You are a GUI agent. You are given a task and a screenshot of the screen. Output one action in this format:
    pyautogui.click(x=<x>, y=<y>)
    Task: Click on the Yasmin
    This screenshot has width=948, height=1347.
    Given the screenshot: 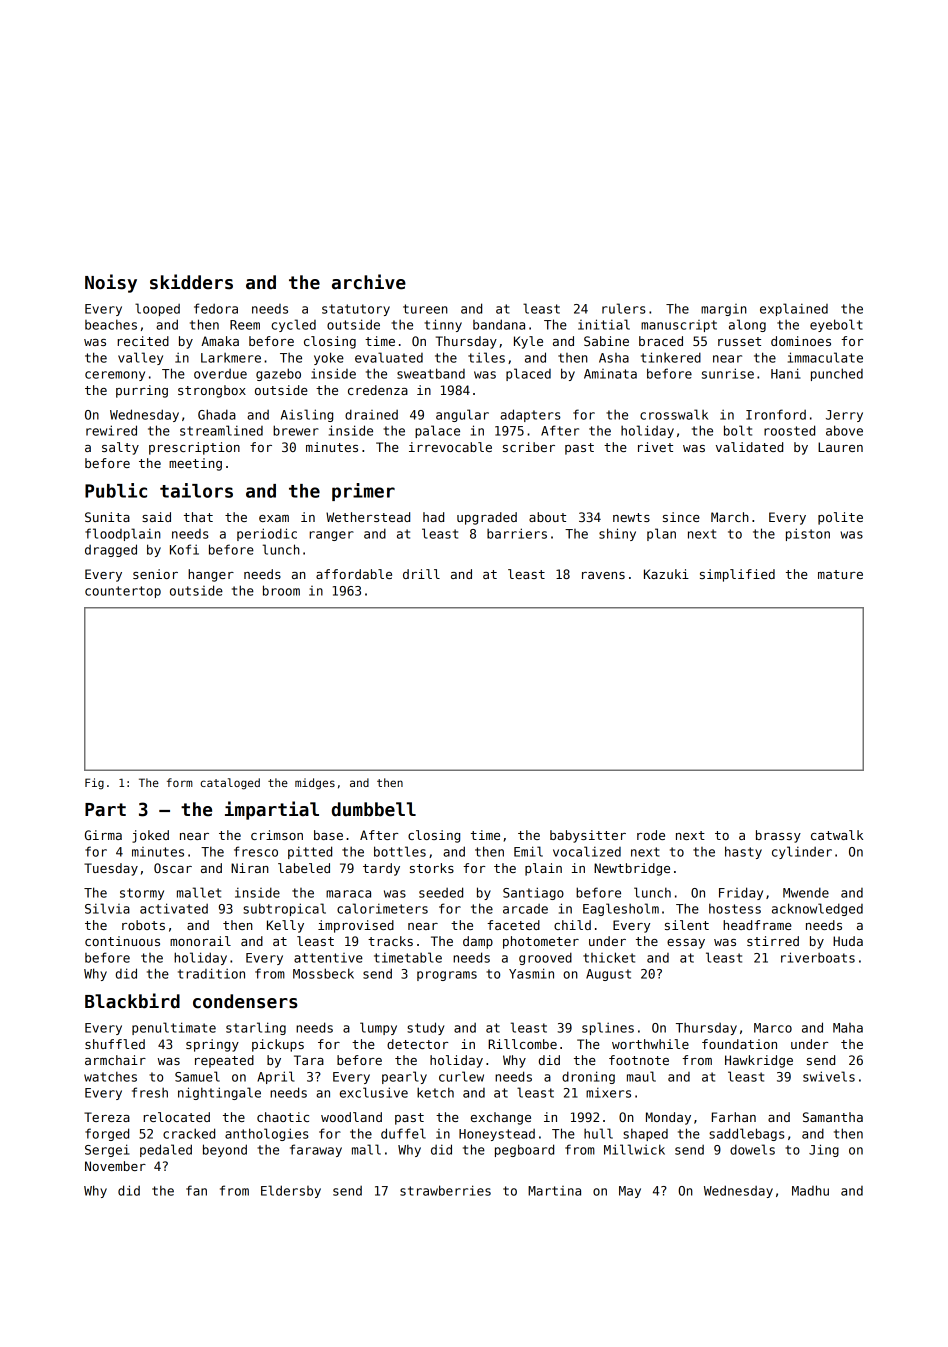 What is the action you would take?
    pyautogui.click(x=531, y=973)
